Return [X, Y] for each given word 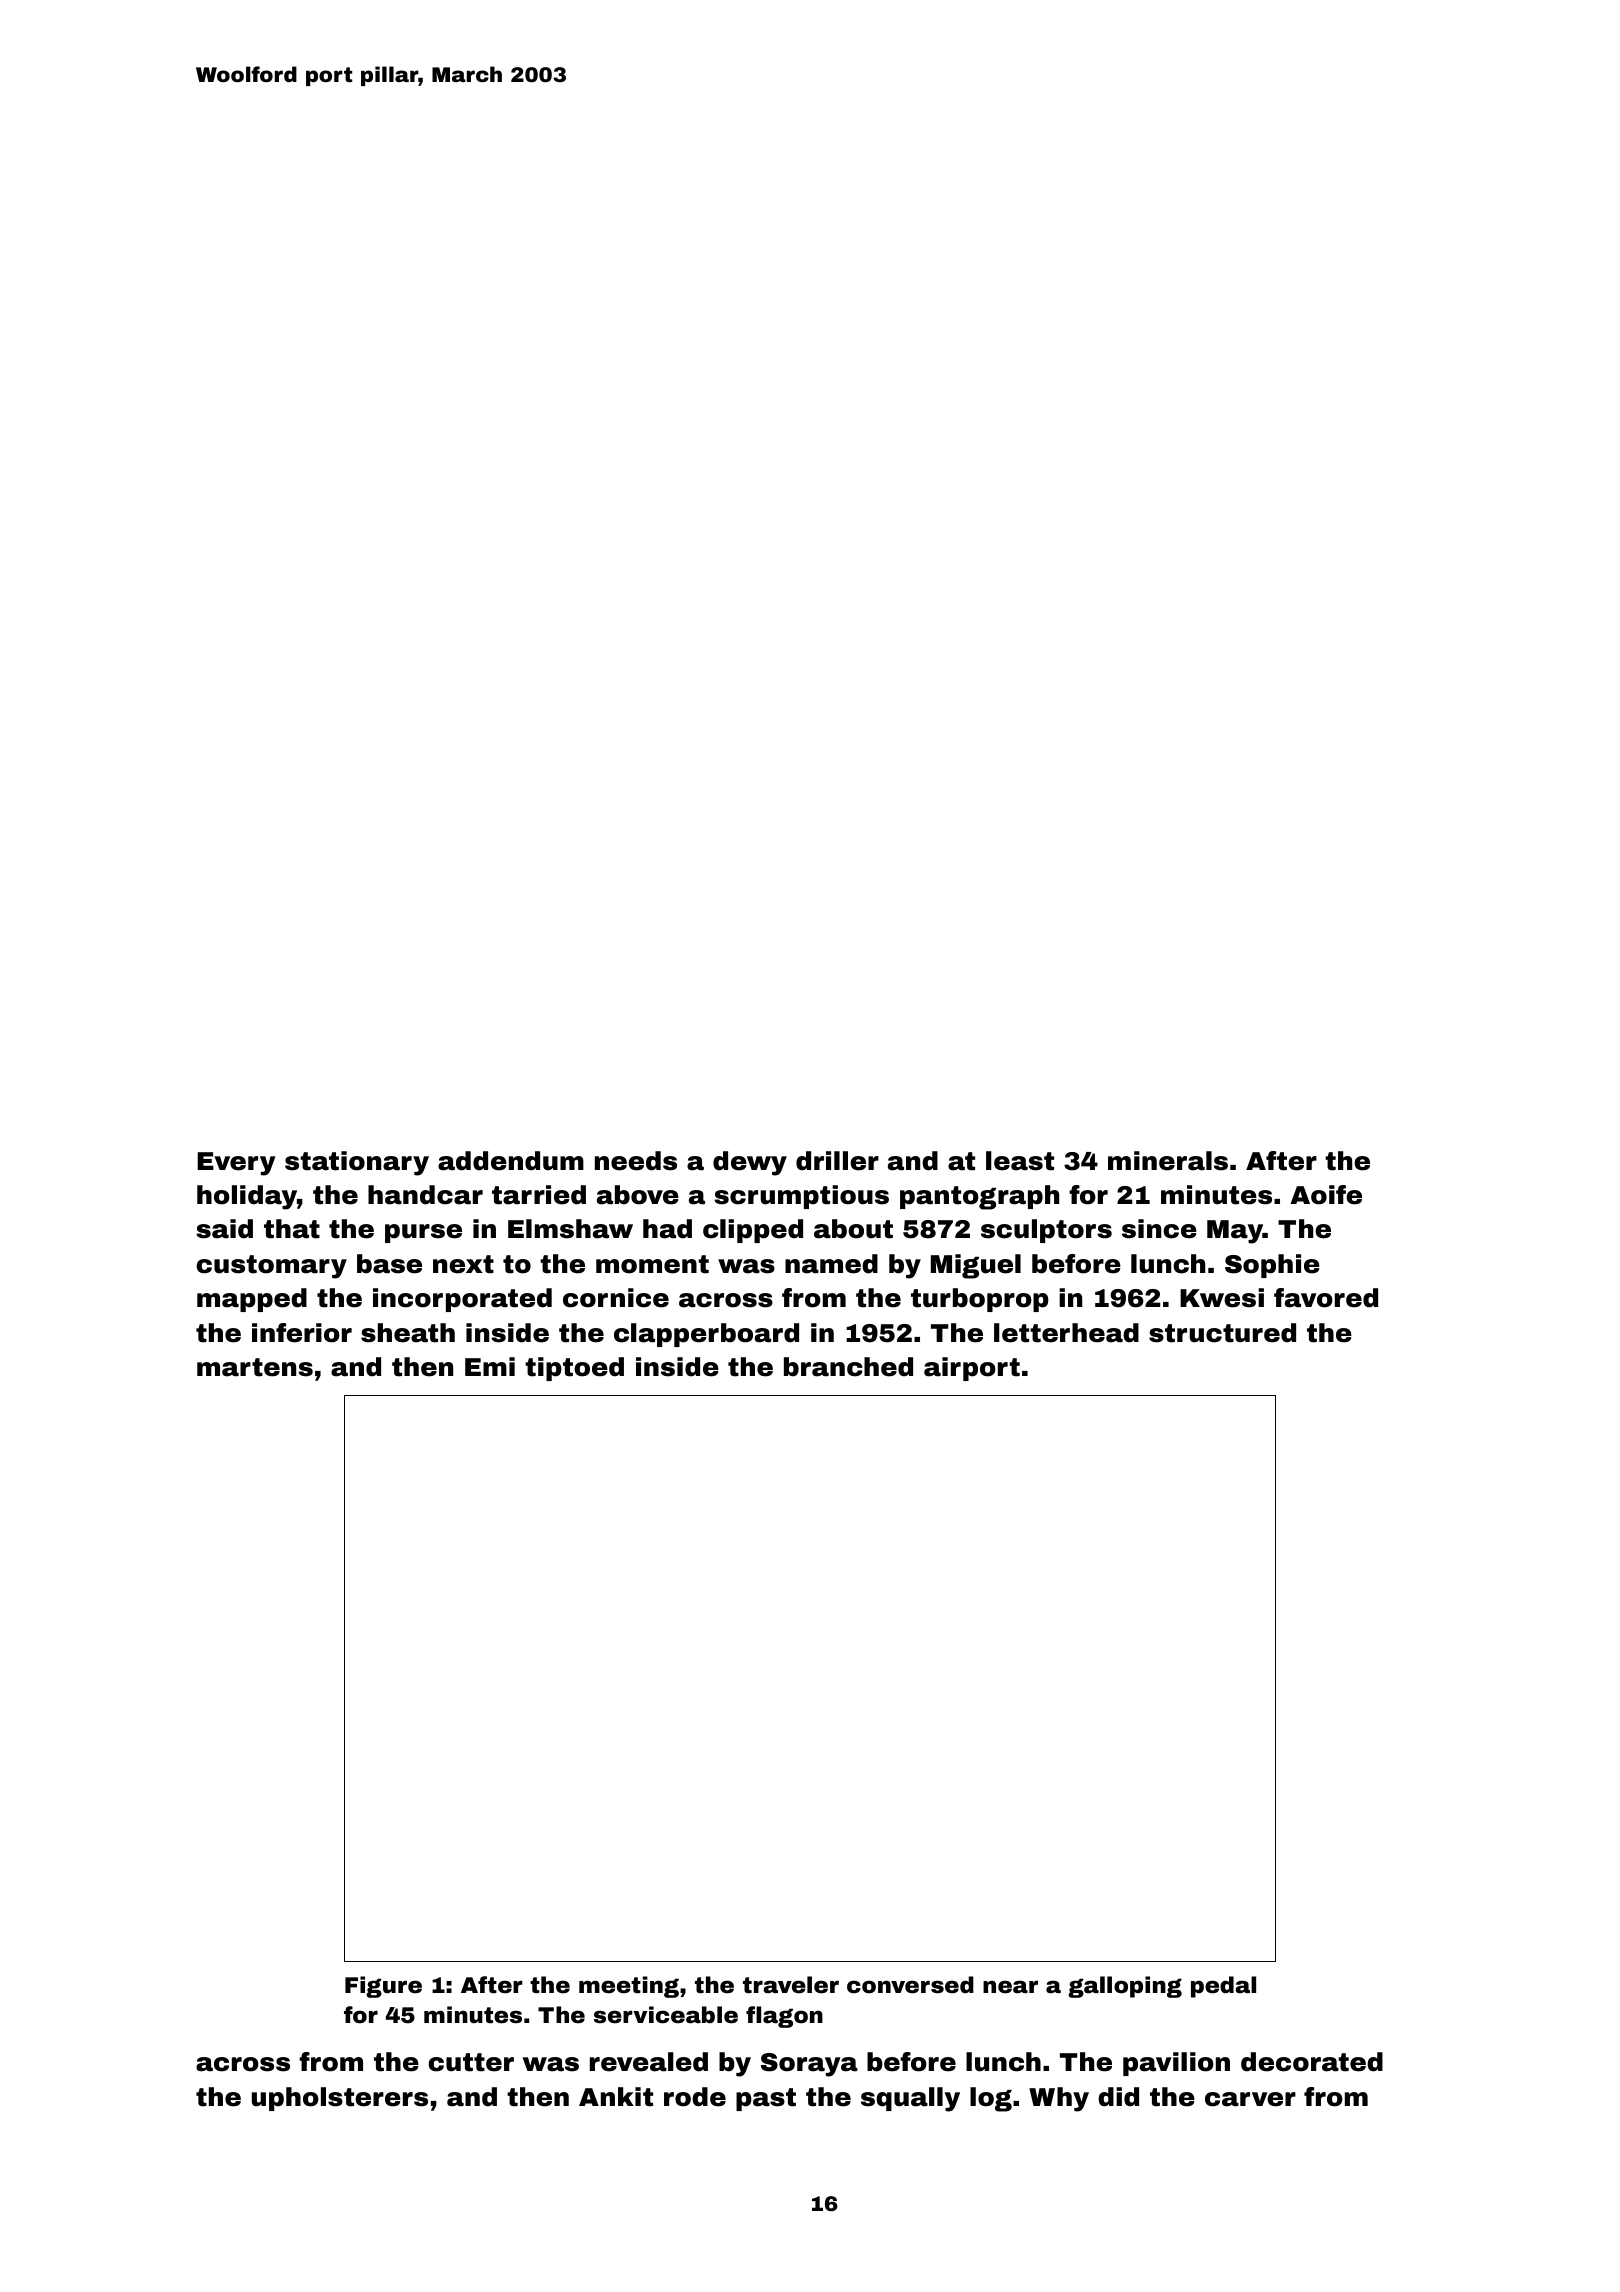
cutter [471, 2062]
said [224, 1229]
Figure [383, 1987]
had [667, 1229]
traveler [791, 1985]
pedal [1223, 1987]
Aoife [1326, 1195]
